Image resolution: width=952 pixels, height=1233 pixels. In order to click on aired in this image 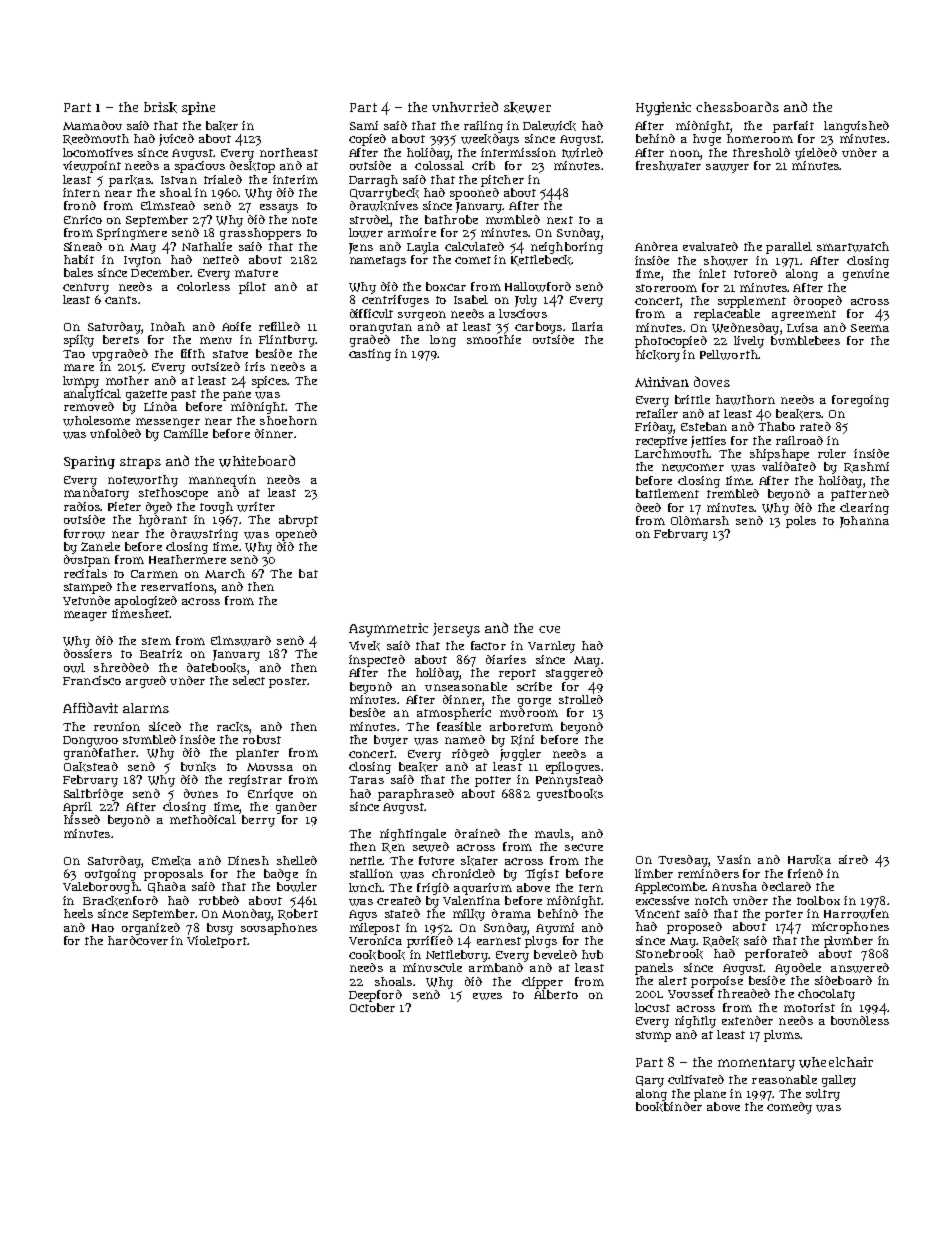, I will do `click(853, 859)`.
